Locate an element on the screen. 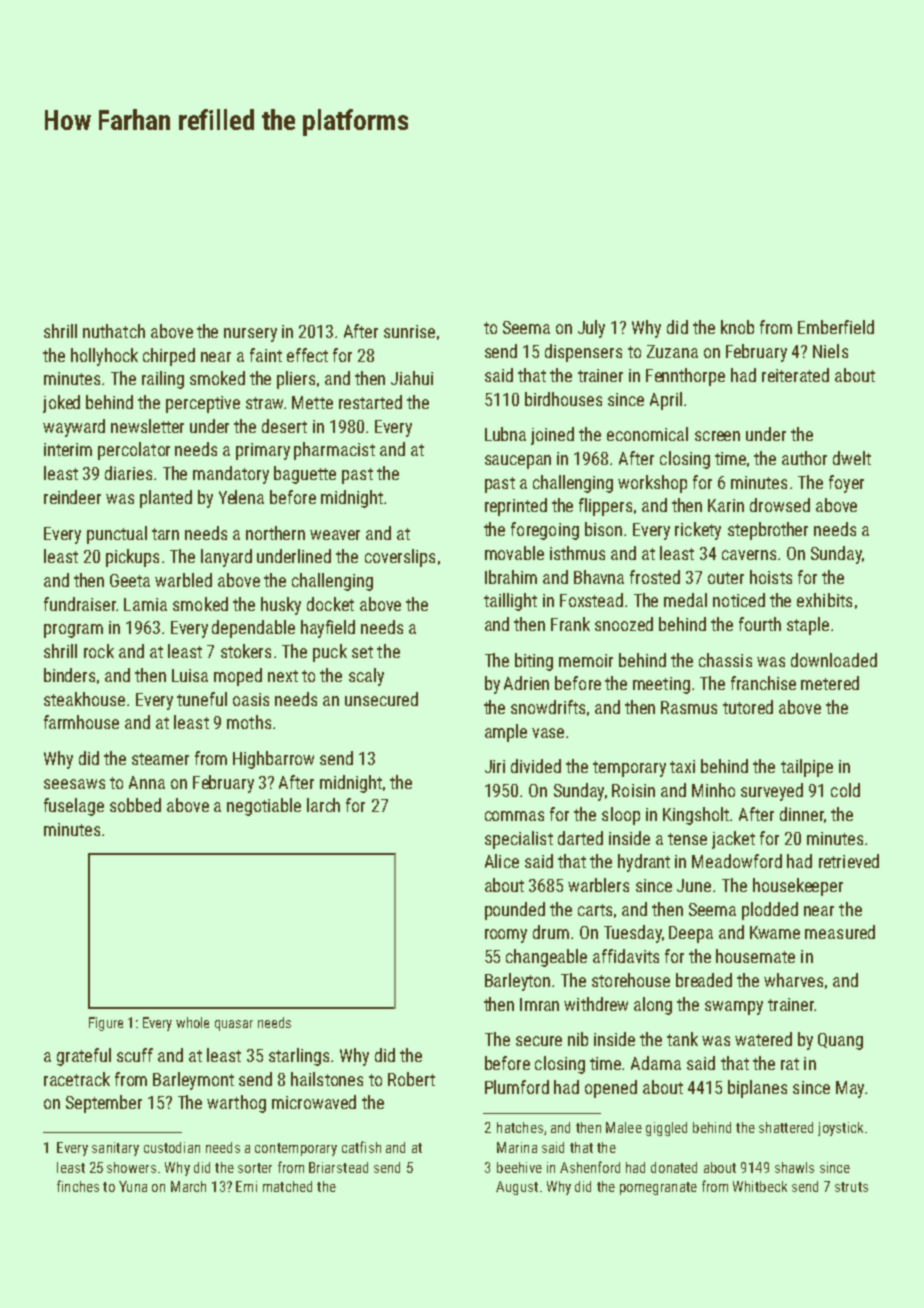 Image resolution: width=924 pixels, height=1308 pixels. quasar is located at coordinates (234, 1025).
